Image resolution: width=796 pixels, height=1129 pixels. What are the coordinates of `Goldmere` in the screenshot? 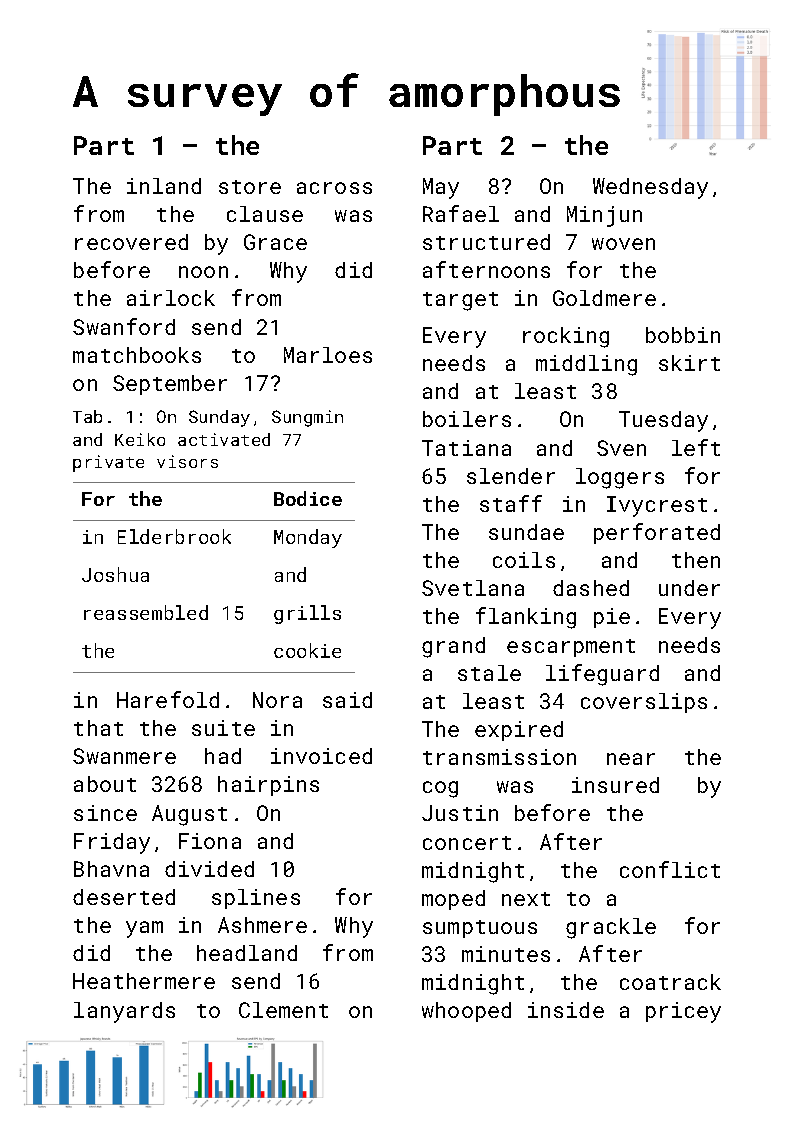 It's located at (604, 298).
